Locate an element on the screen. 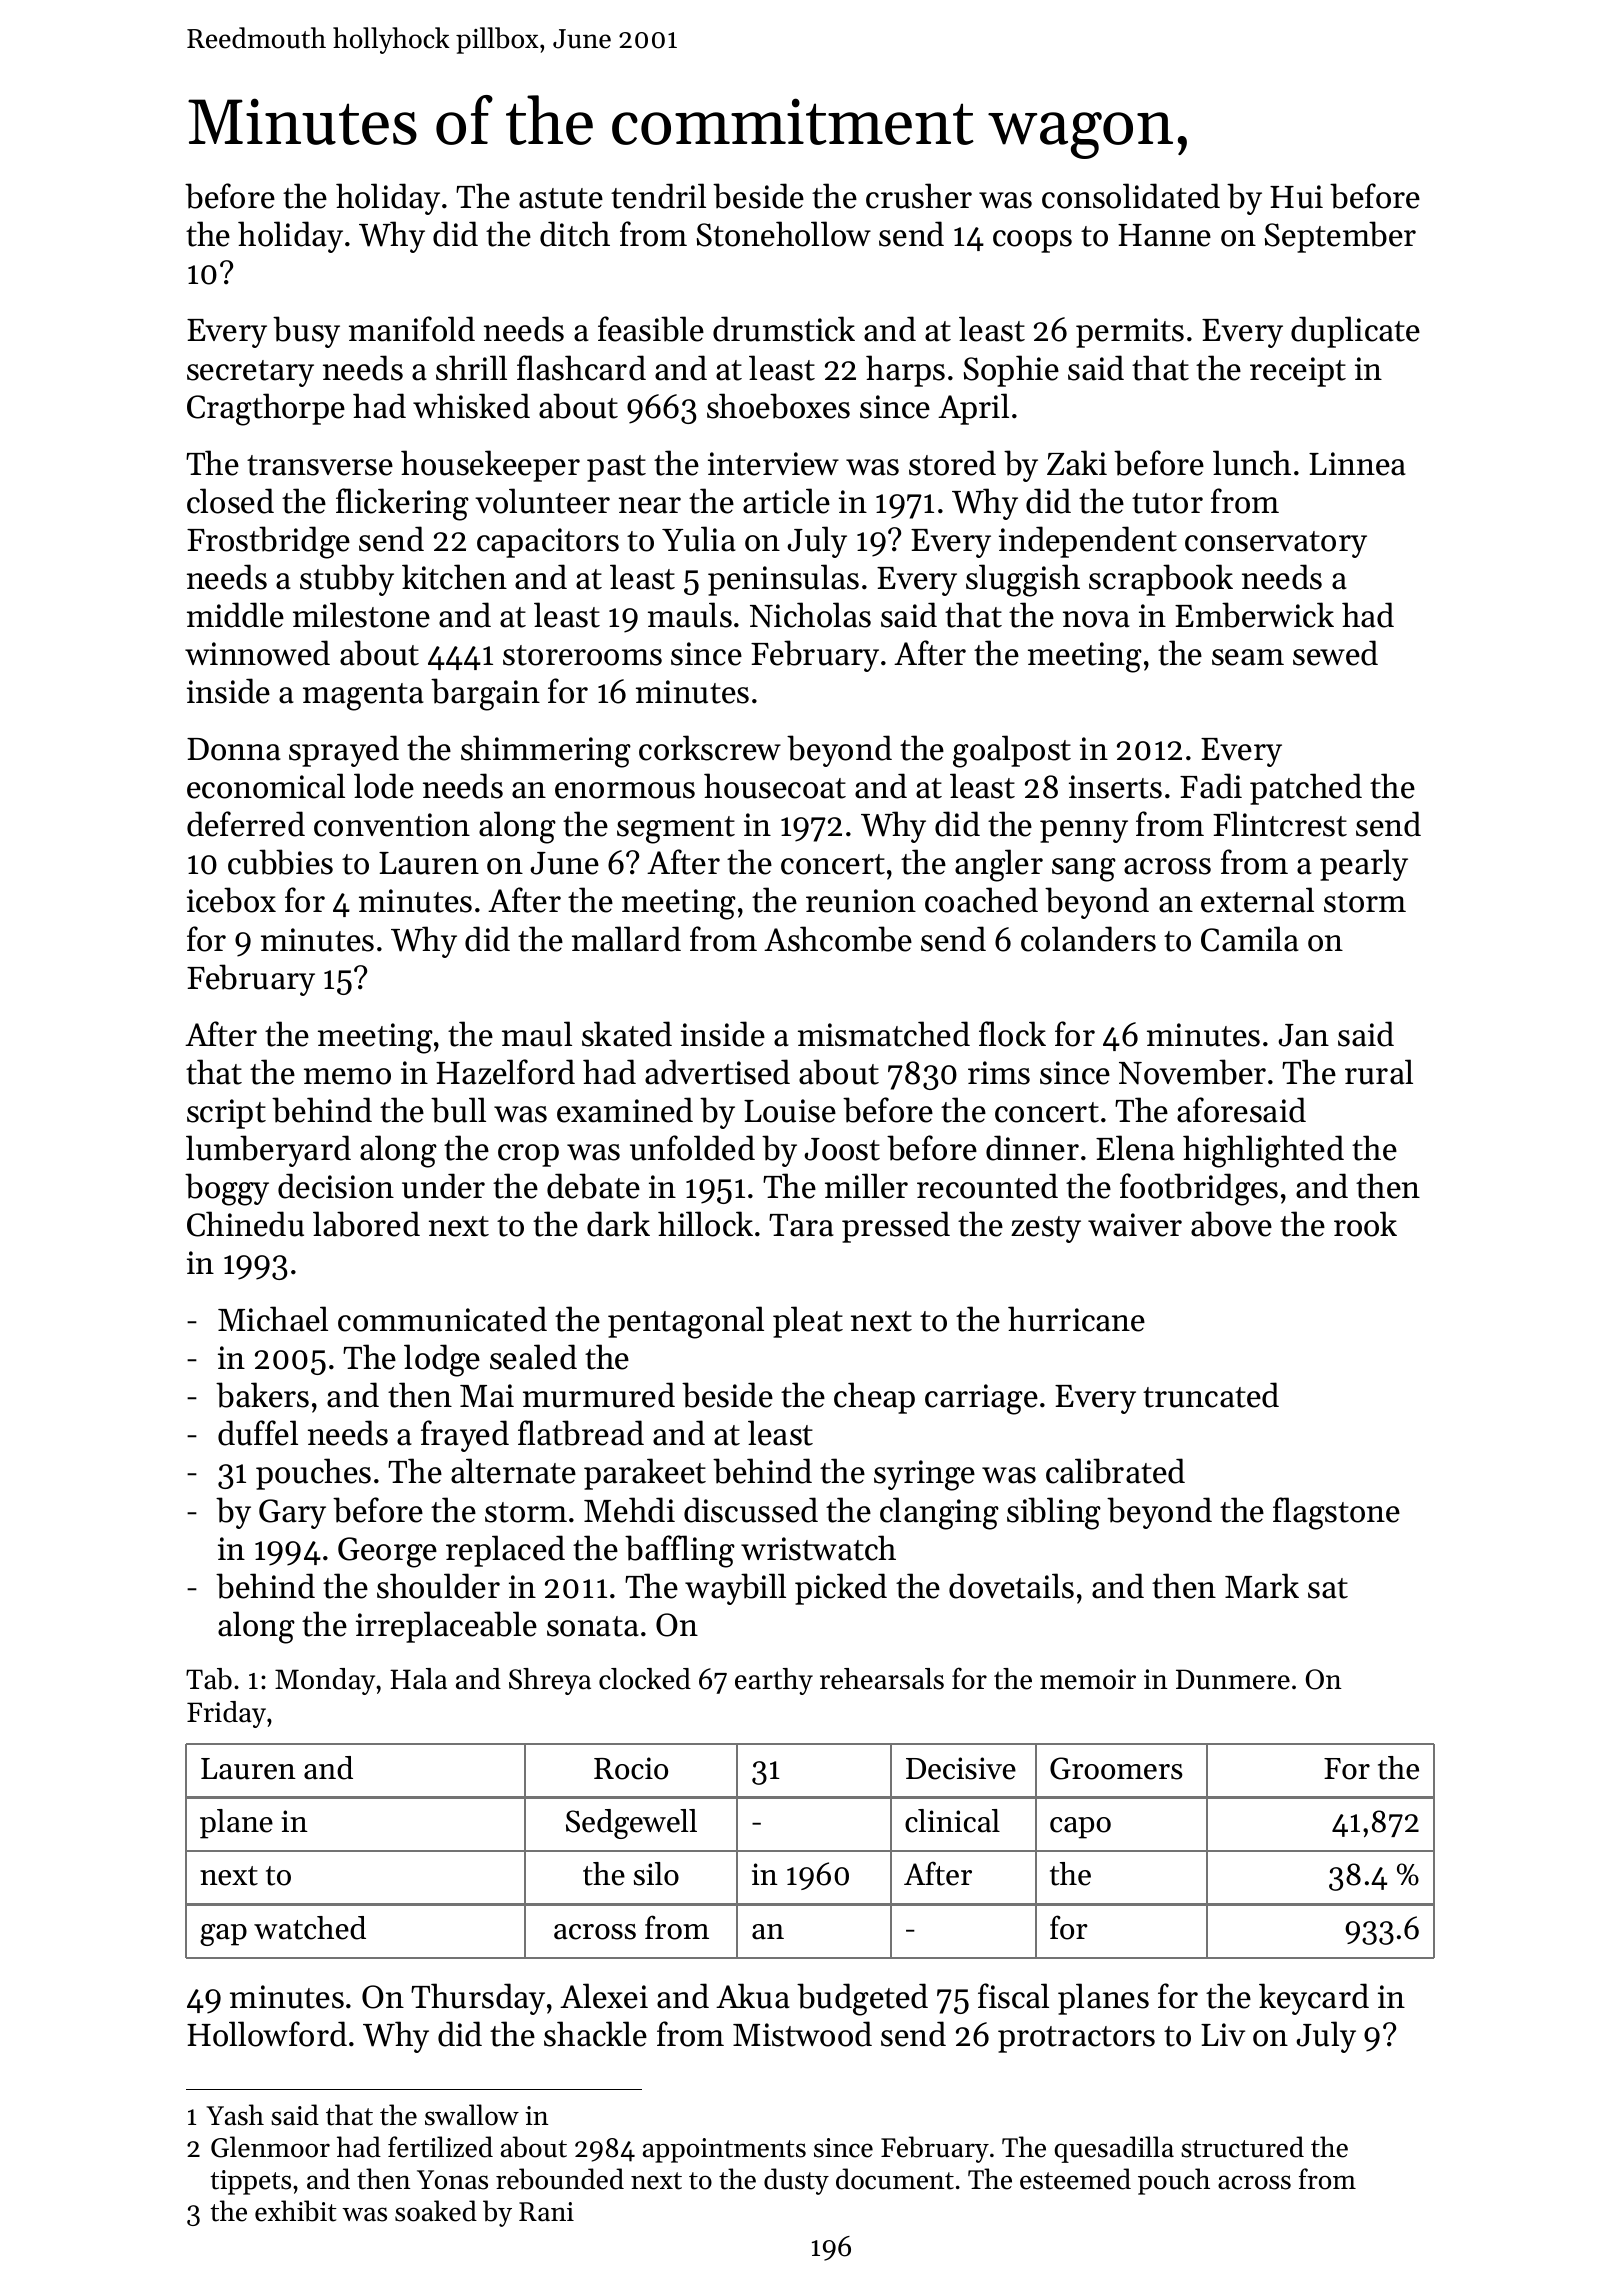 The height and width of the screenshot is (2292, 1620). shimmering is located at coordinates (546, 751).
